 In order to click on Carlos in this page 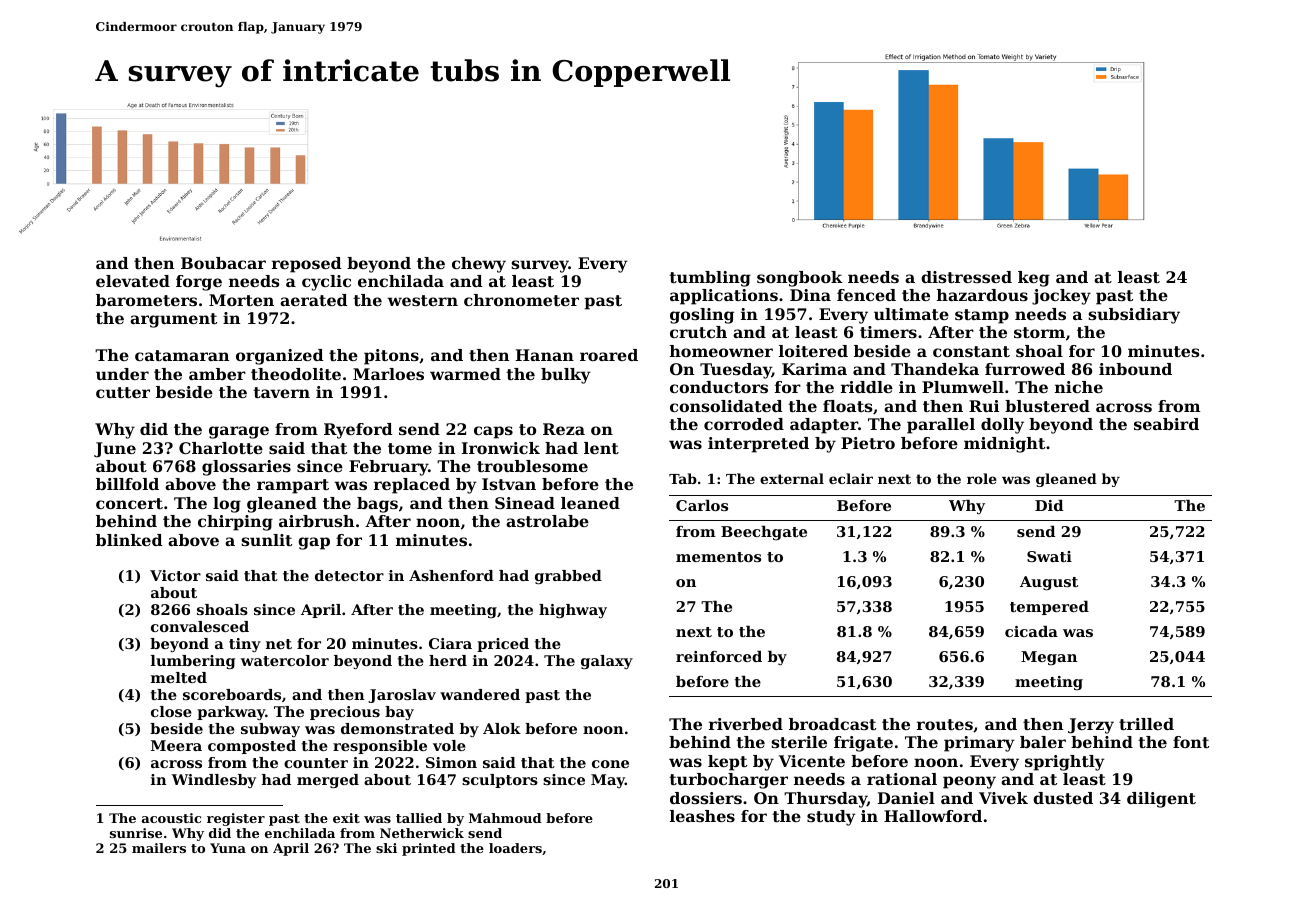, I will do `click(702, 505)`.
